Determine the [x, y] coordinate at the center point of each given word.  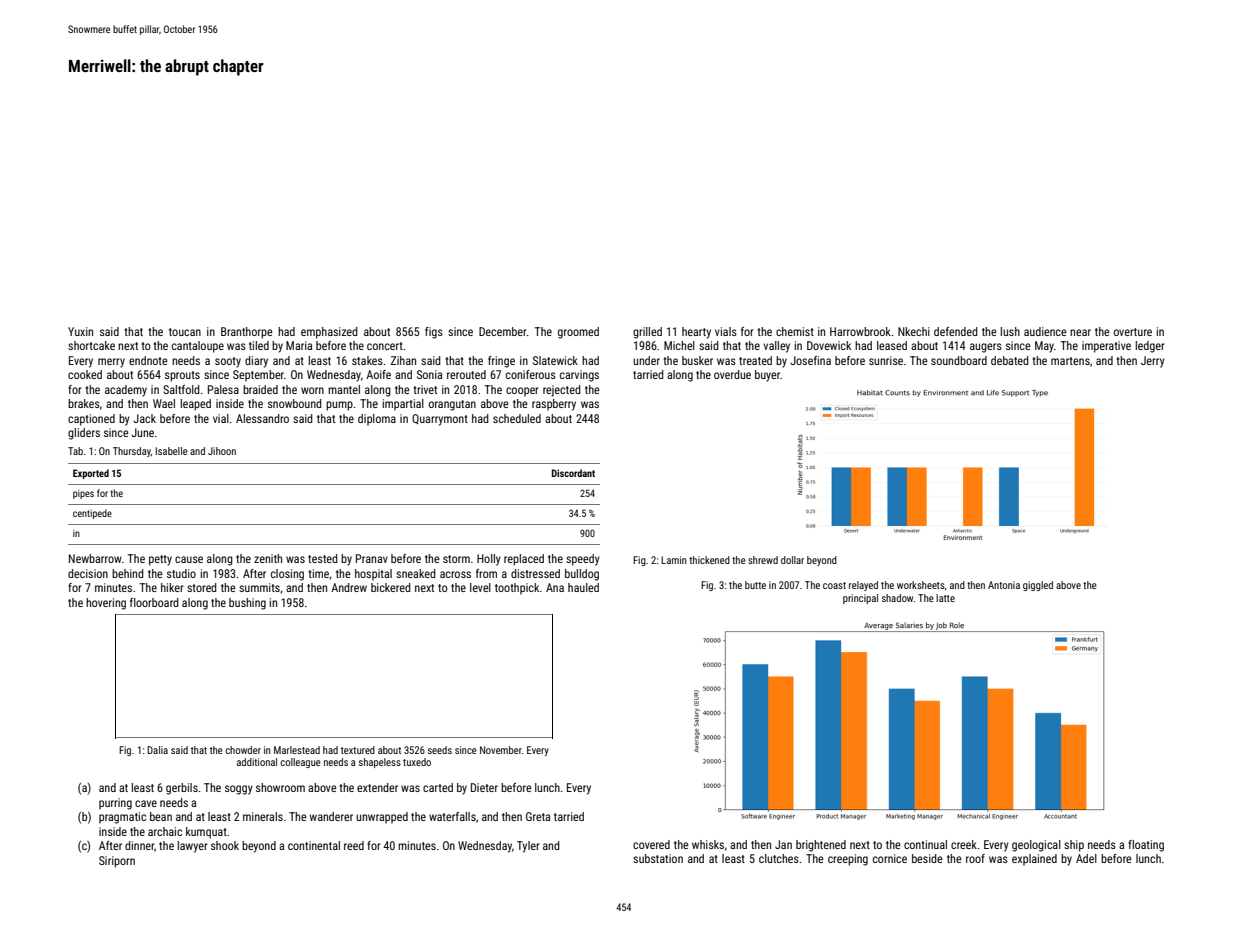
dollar [792, 560]
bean [161, 816]
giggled [1038, 586]
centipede [92, 514]
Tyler [528, 847]
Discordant [573, 473]
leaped [196, 405]
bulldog [582, 575]
